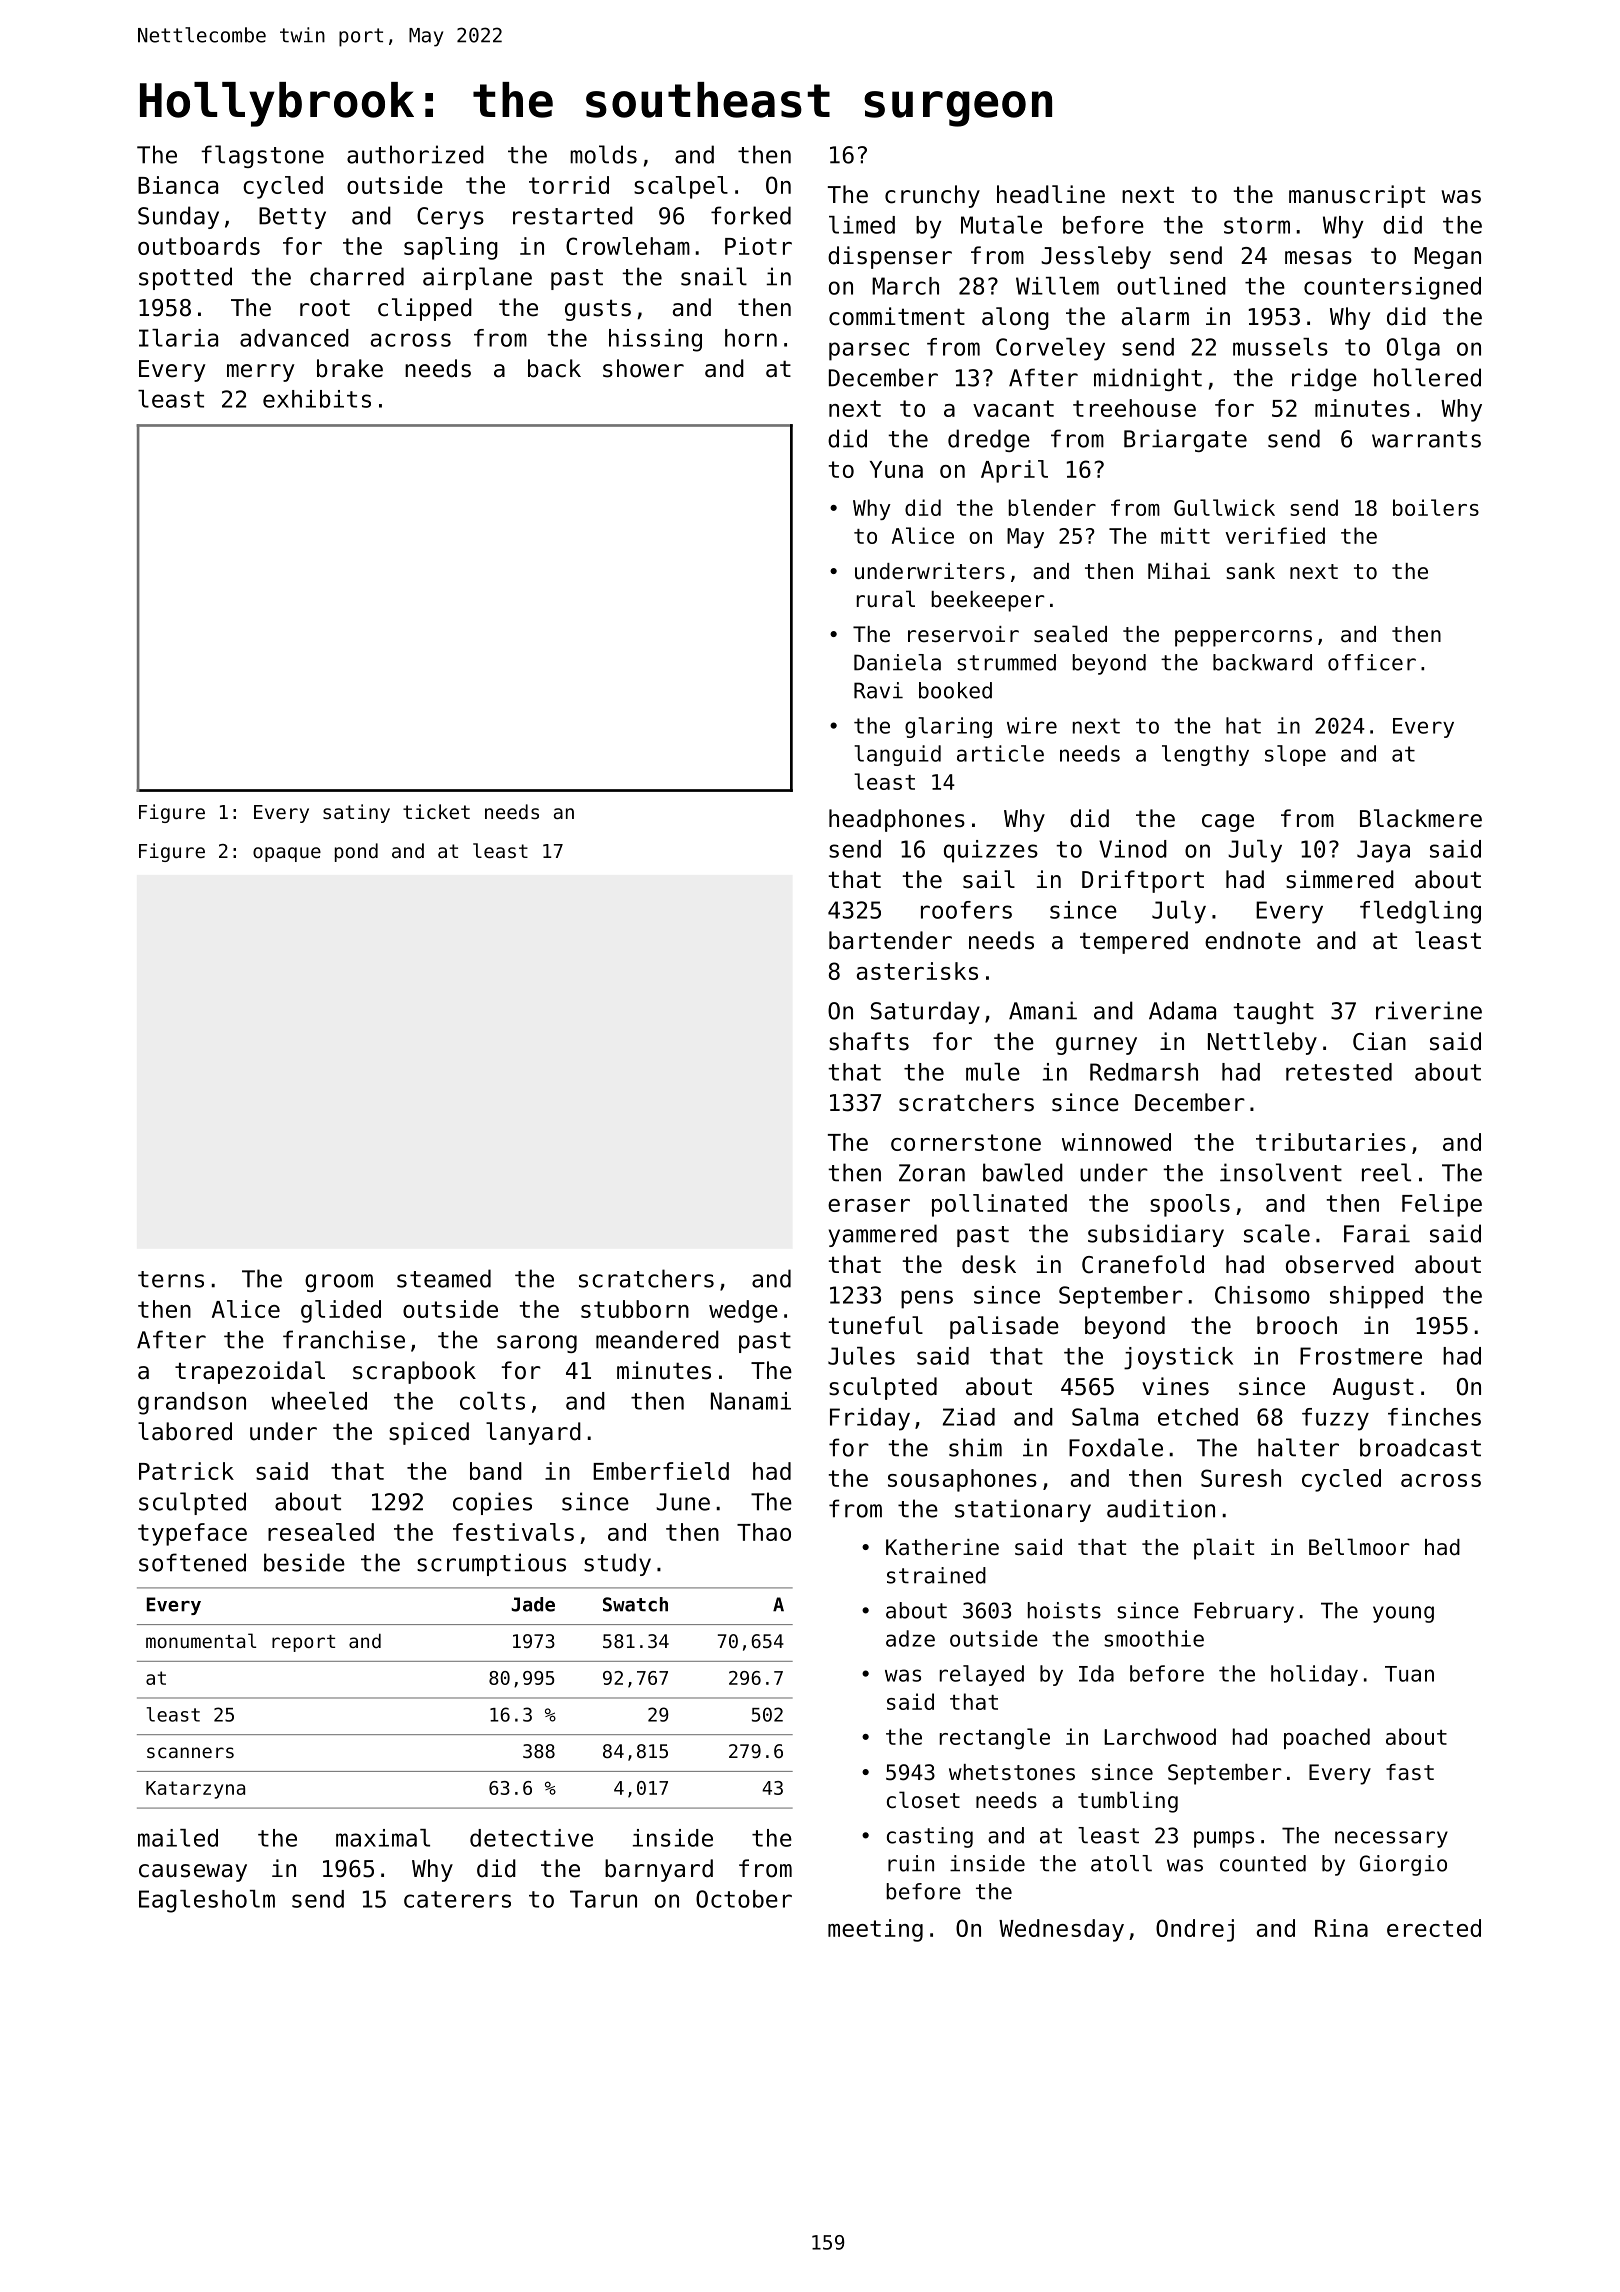 This image has height=2292, width=1620. I want to click on hoists, so click(1064, 1610).
